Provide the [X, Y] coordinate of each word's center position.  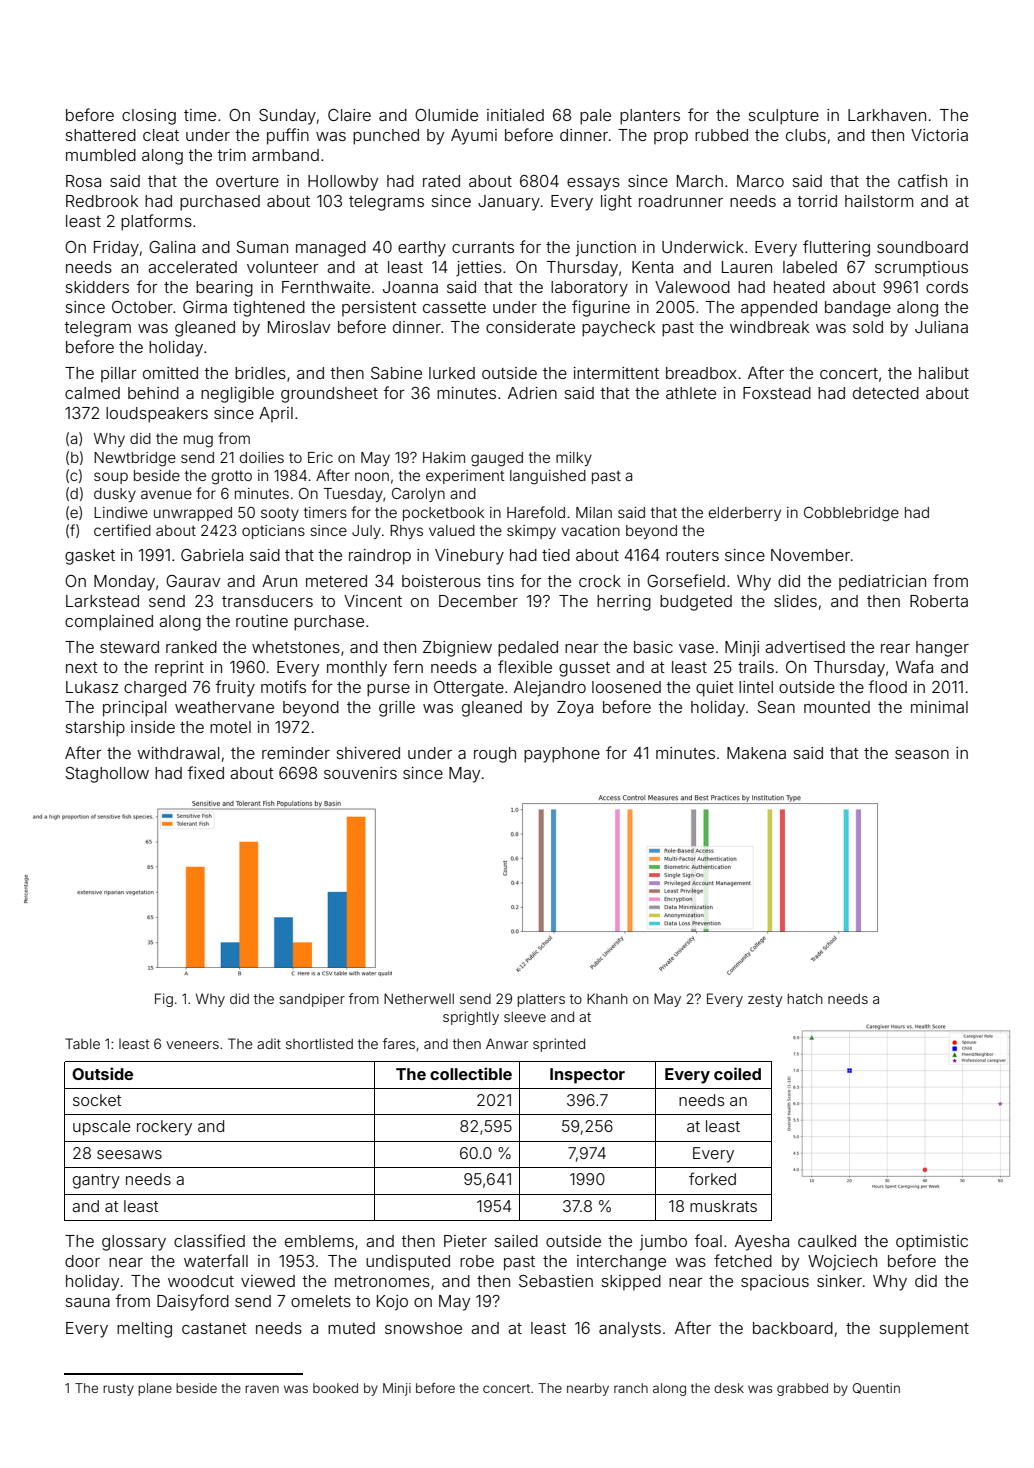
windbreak [769, 327]
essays [593, 184]
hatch [805, 998]
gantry [96, 1181]
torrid [817, 201]
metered [336, 581]
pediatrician [882, 583]
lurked [452, 373]
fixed [205, 772]
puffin [288, 136]
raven [262, 1389]
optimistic [932, 1243]
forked [712, 1178]
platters [541, 1000]
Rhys [406, 532]
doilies [262, 457]
